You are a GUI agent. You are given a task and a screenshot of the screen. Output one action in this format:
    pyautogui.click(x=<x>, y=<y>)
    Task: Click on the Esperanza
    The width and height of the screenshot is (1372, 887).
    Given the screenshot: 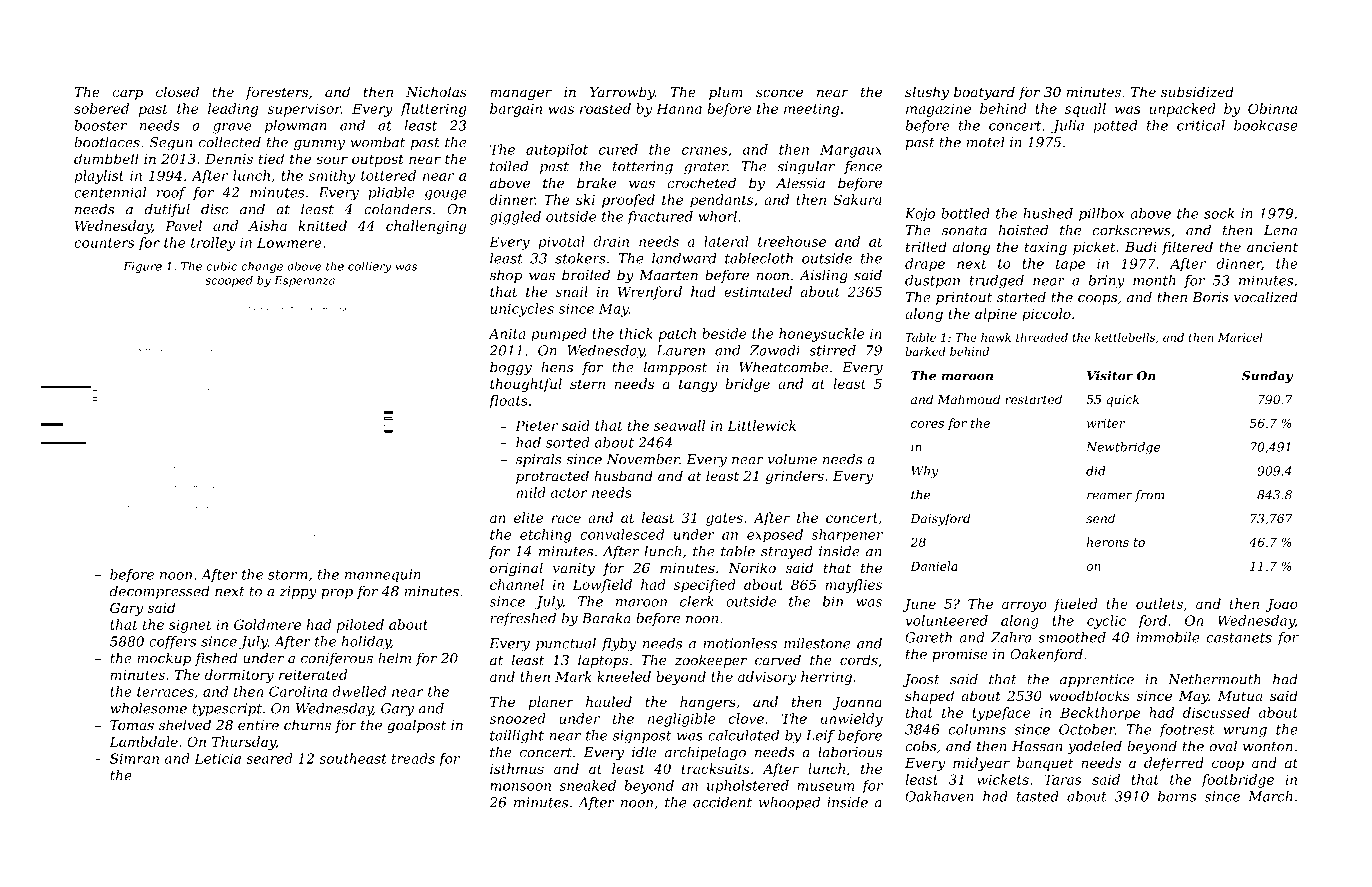 What is the action you would take?
    pyautogui.click(x=304, y=281)
